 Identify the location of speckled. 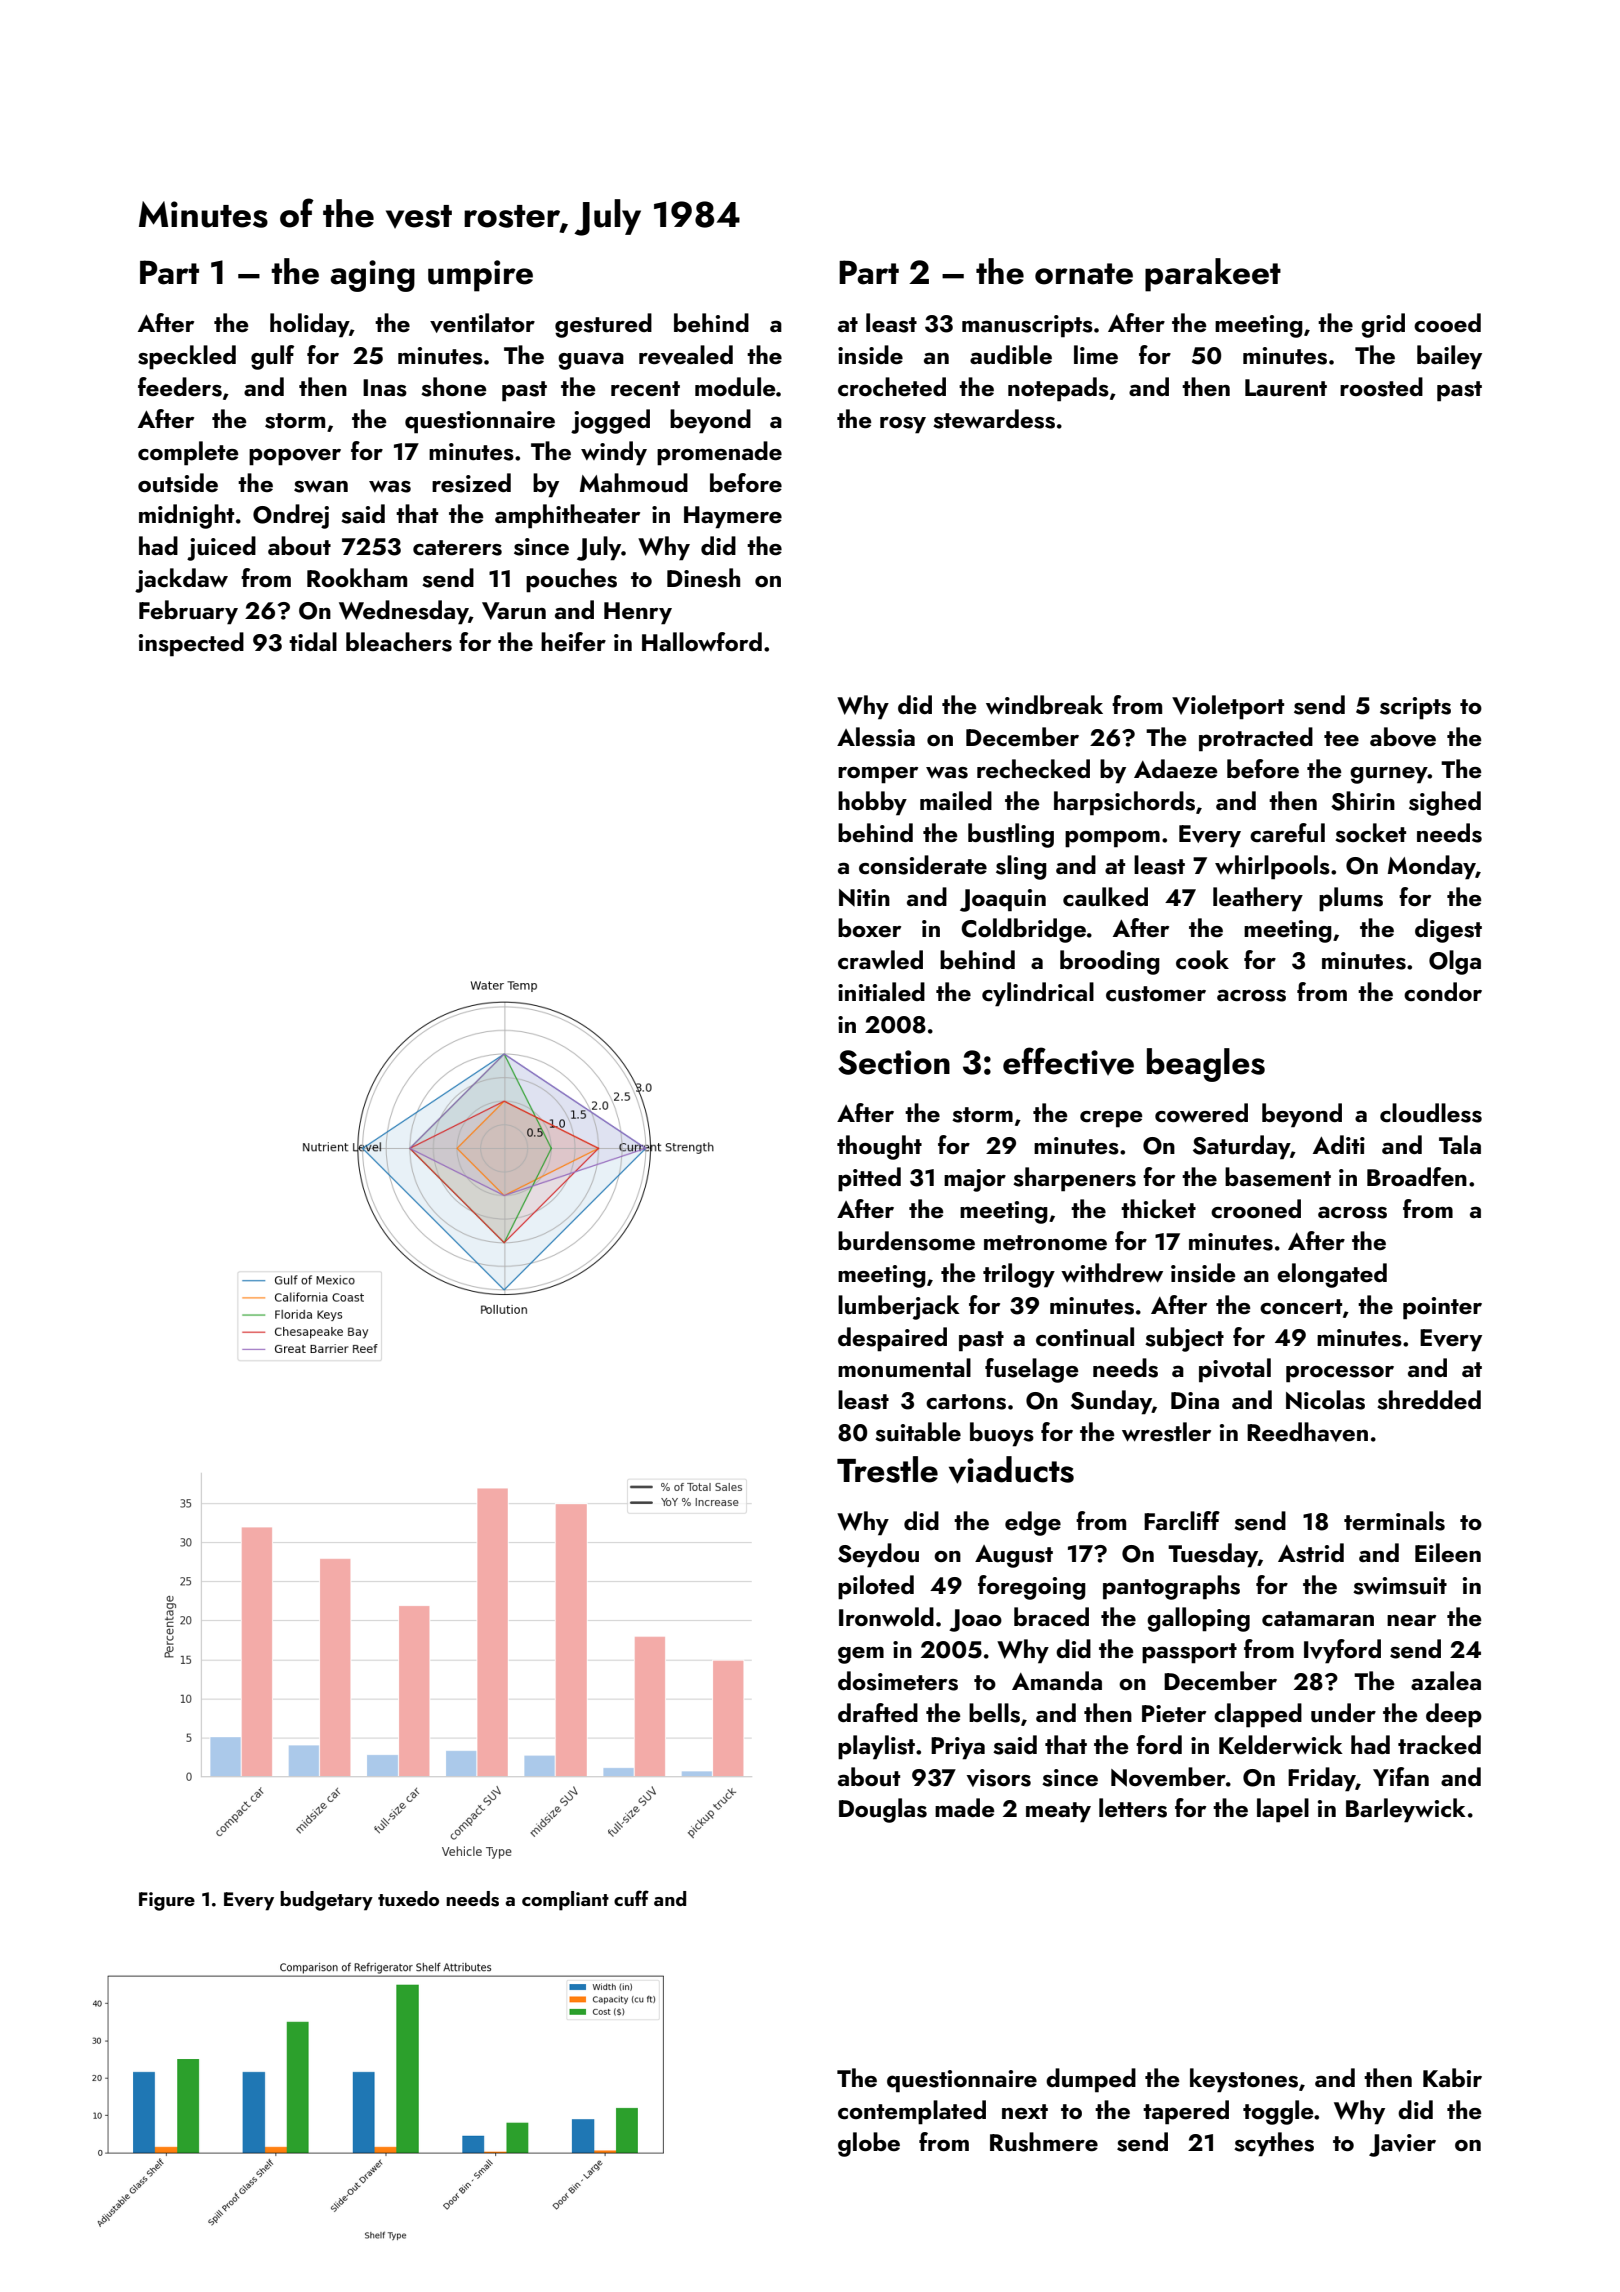
(187, 357).
